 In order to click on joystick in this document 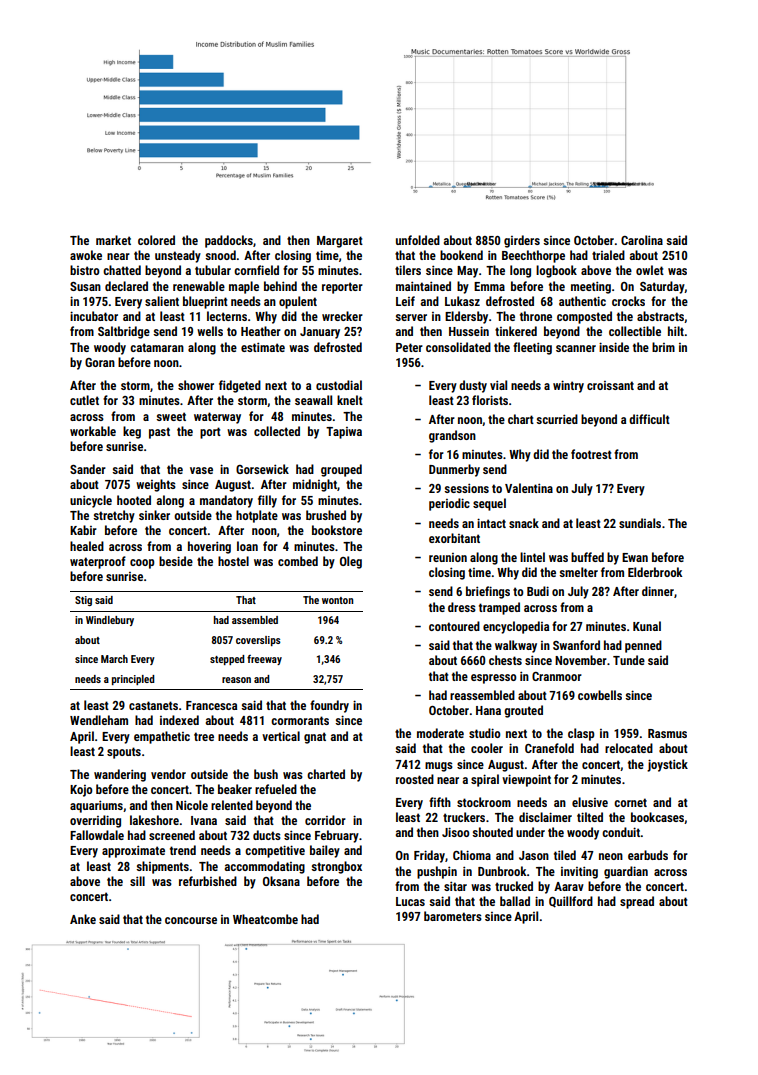, I will do `click(667, 765)`.
